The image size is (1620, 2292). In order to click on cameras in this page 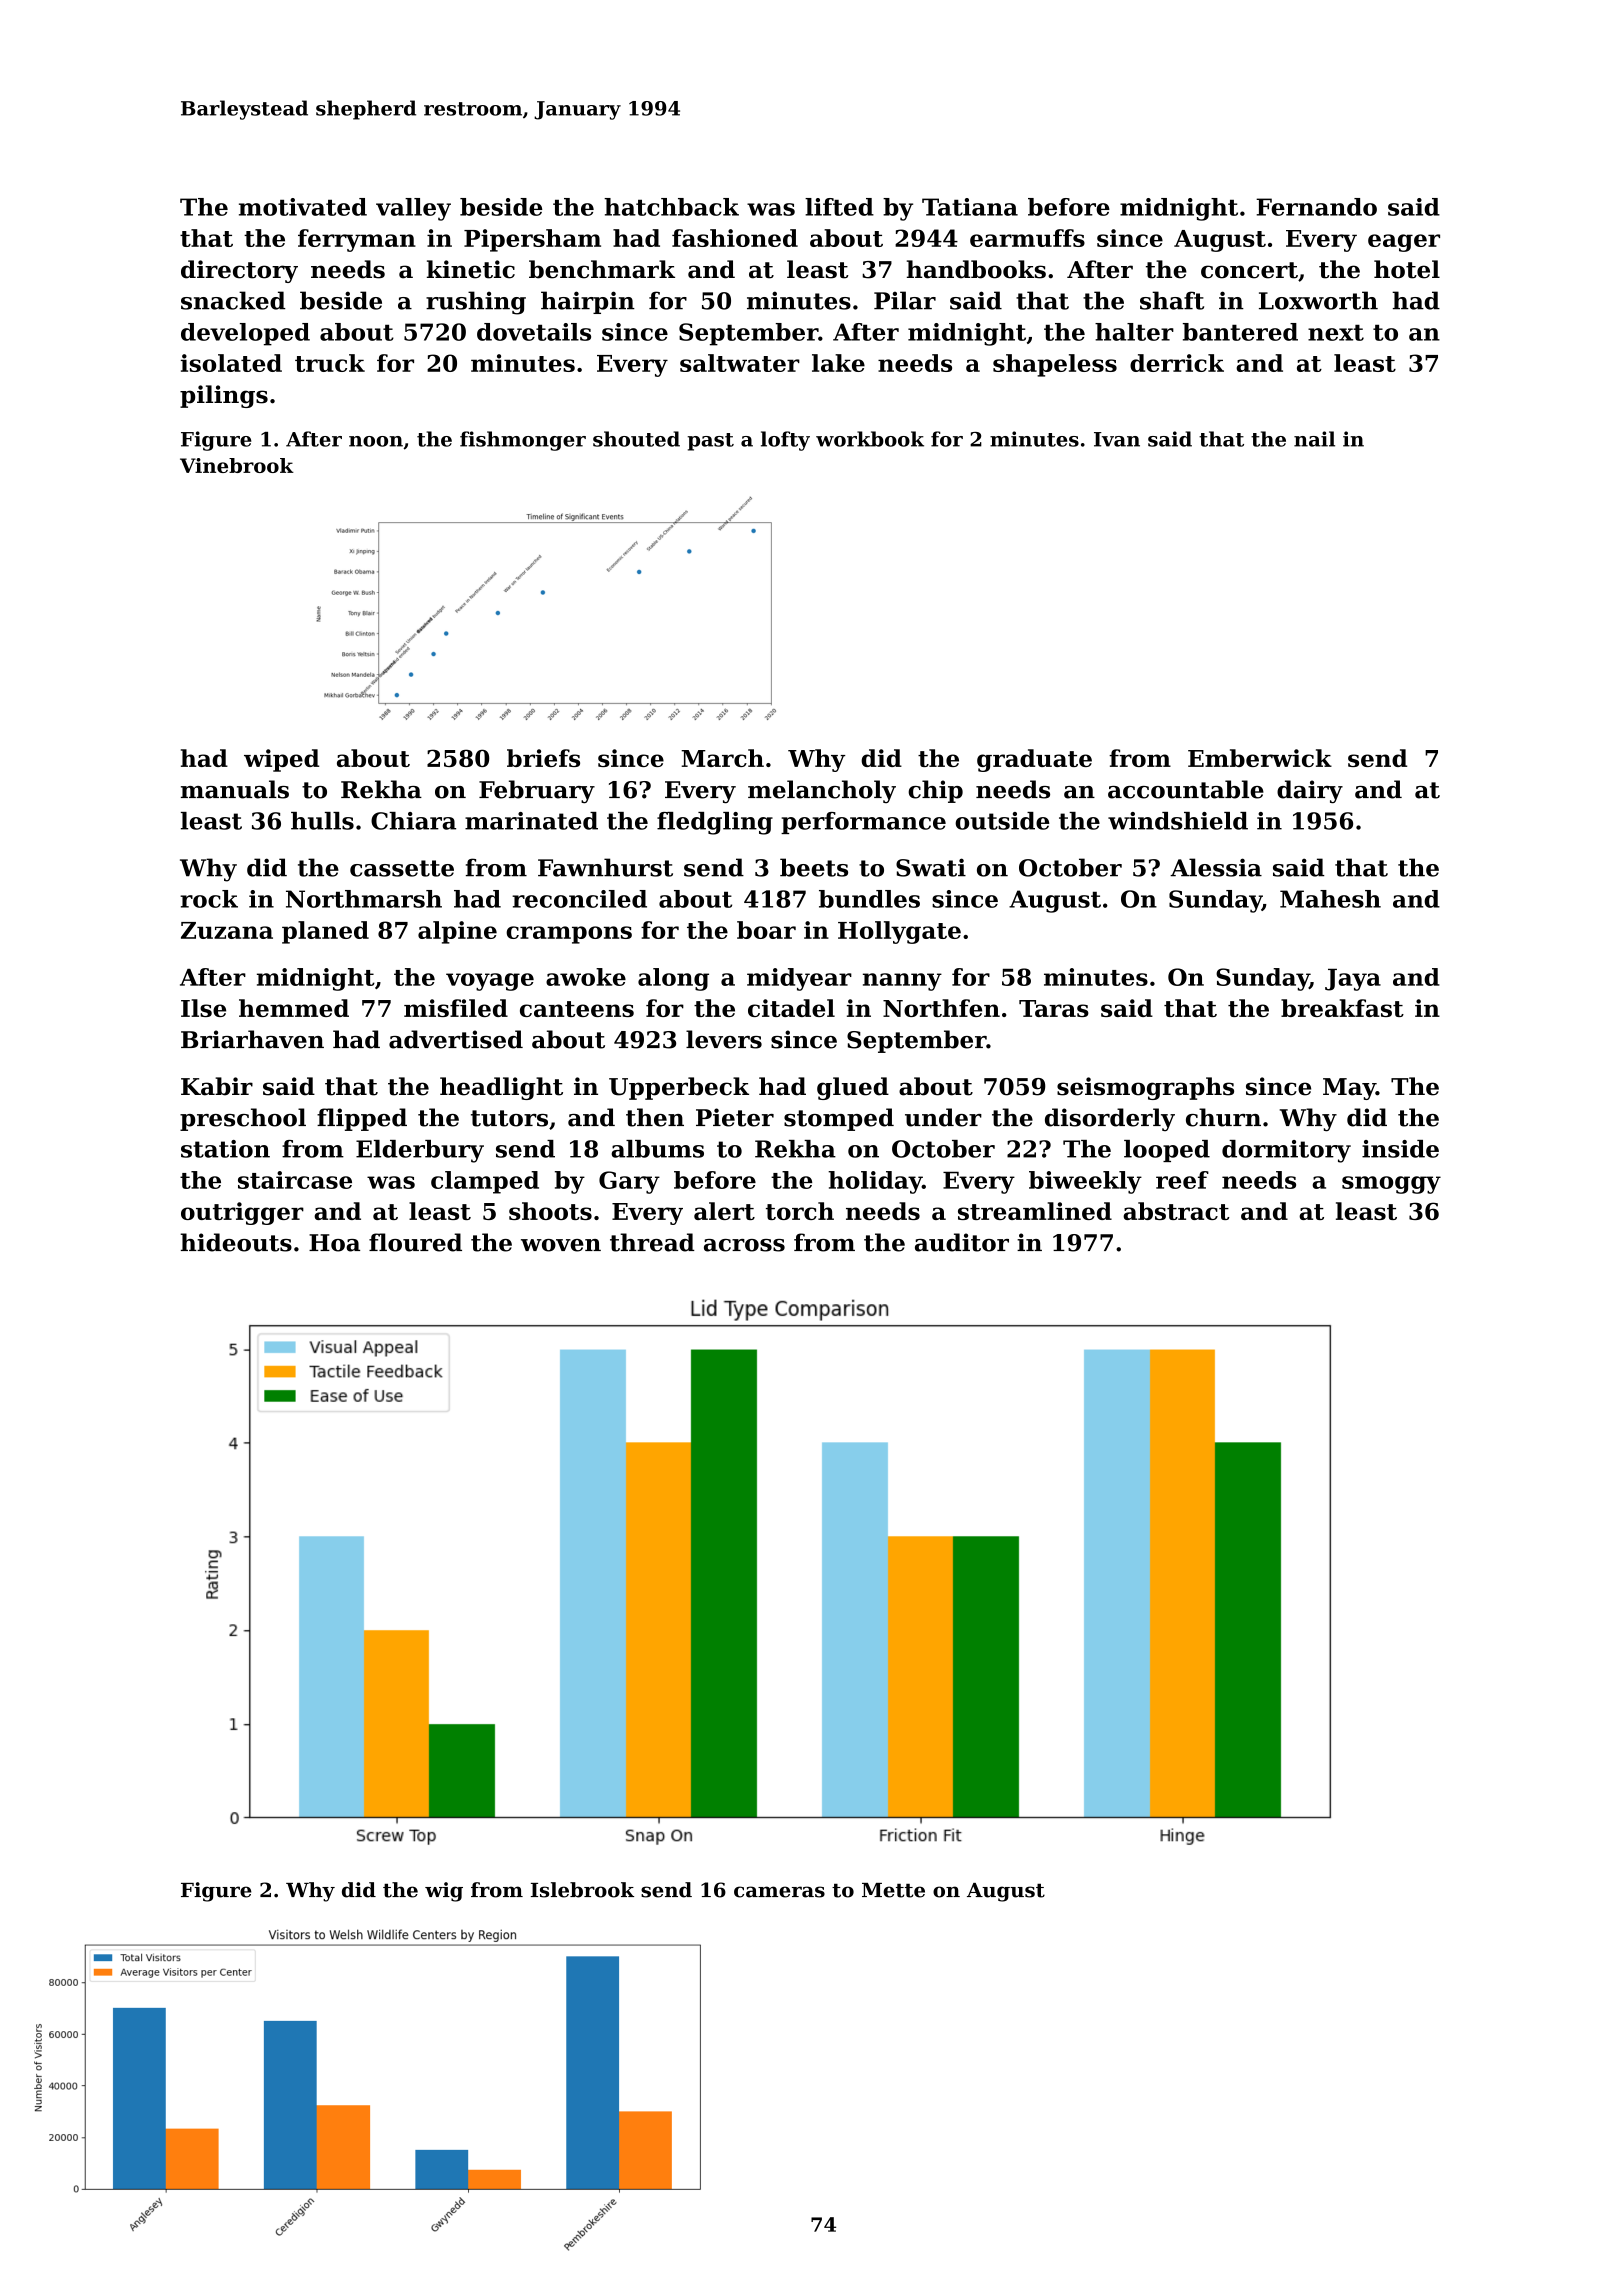, I will do `click(779, 1892)`.
